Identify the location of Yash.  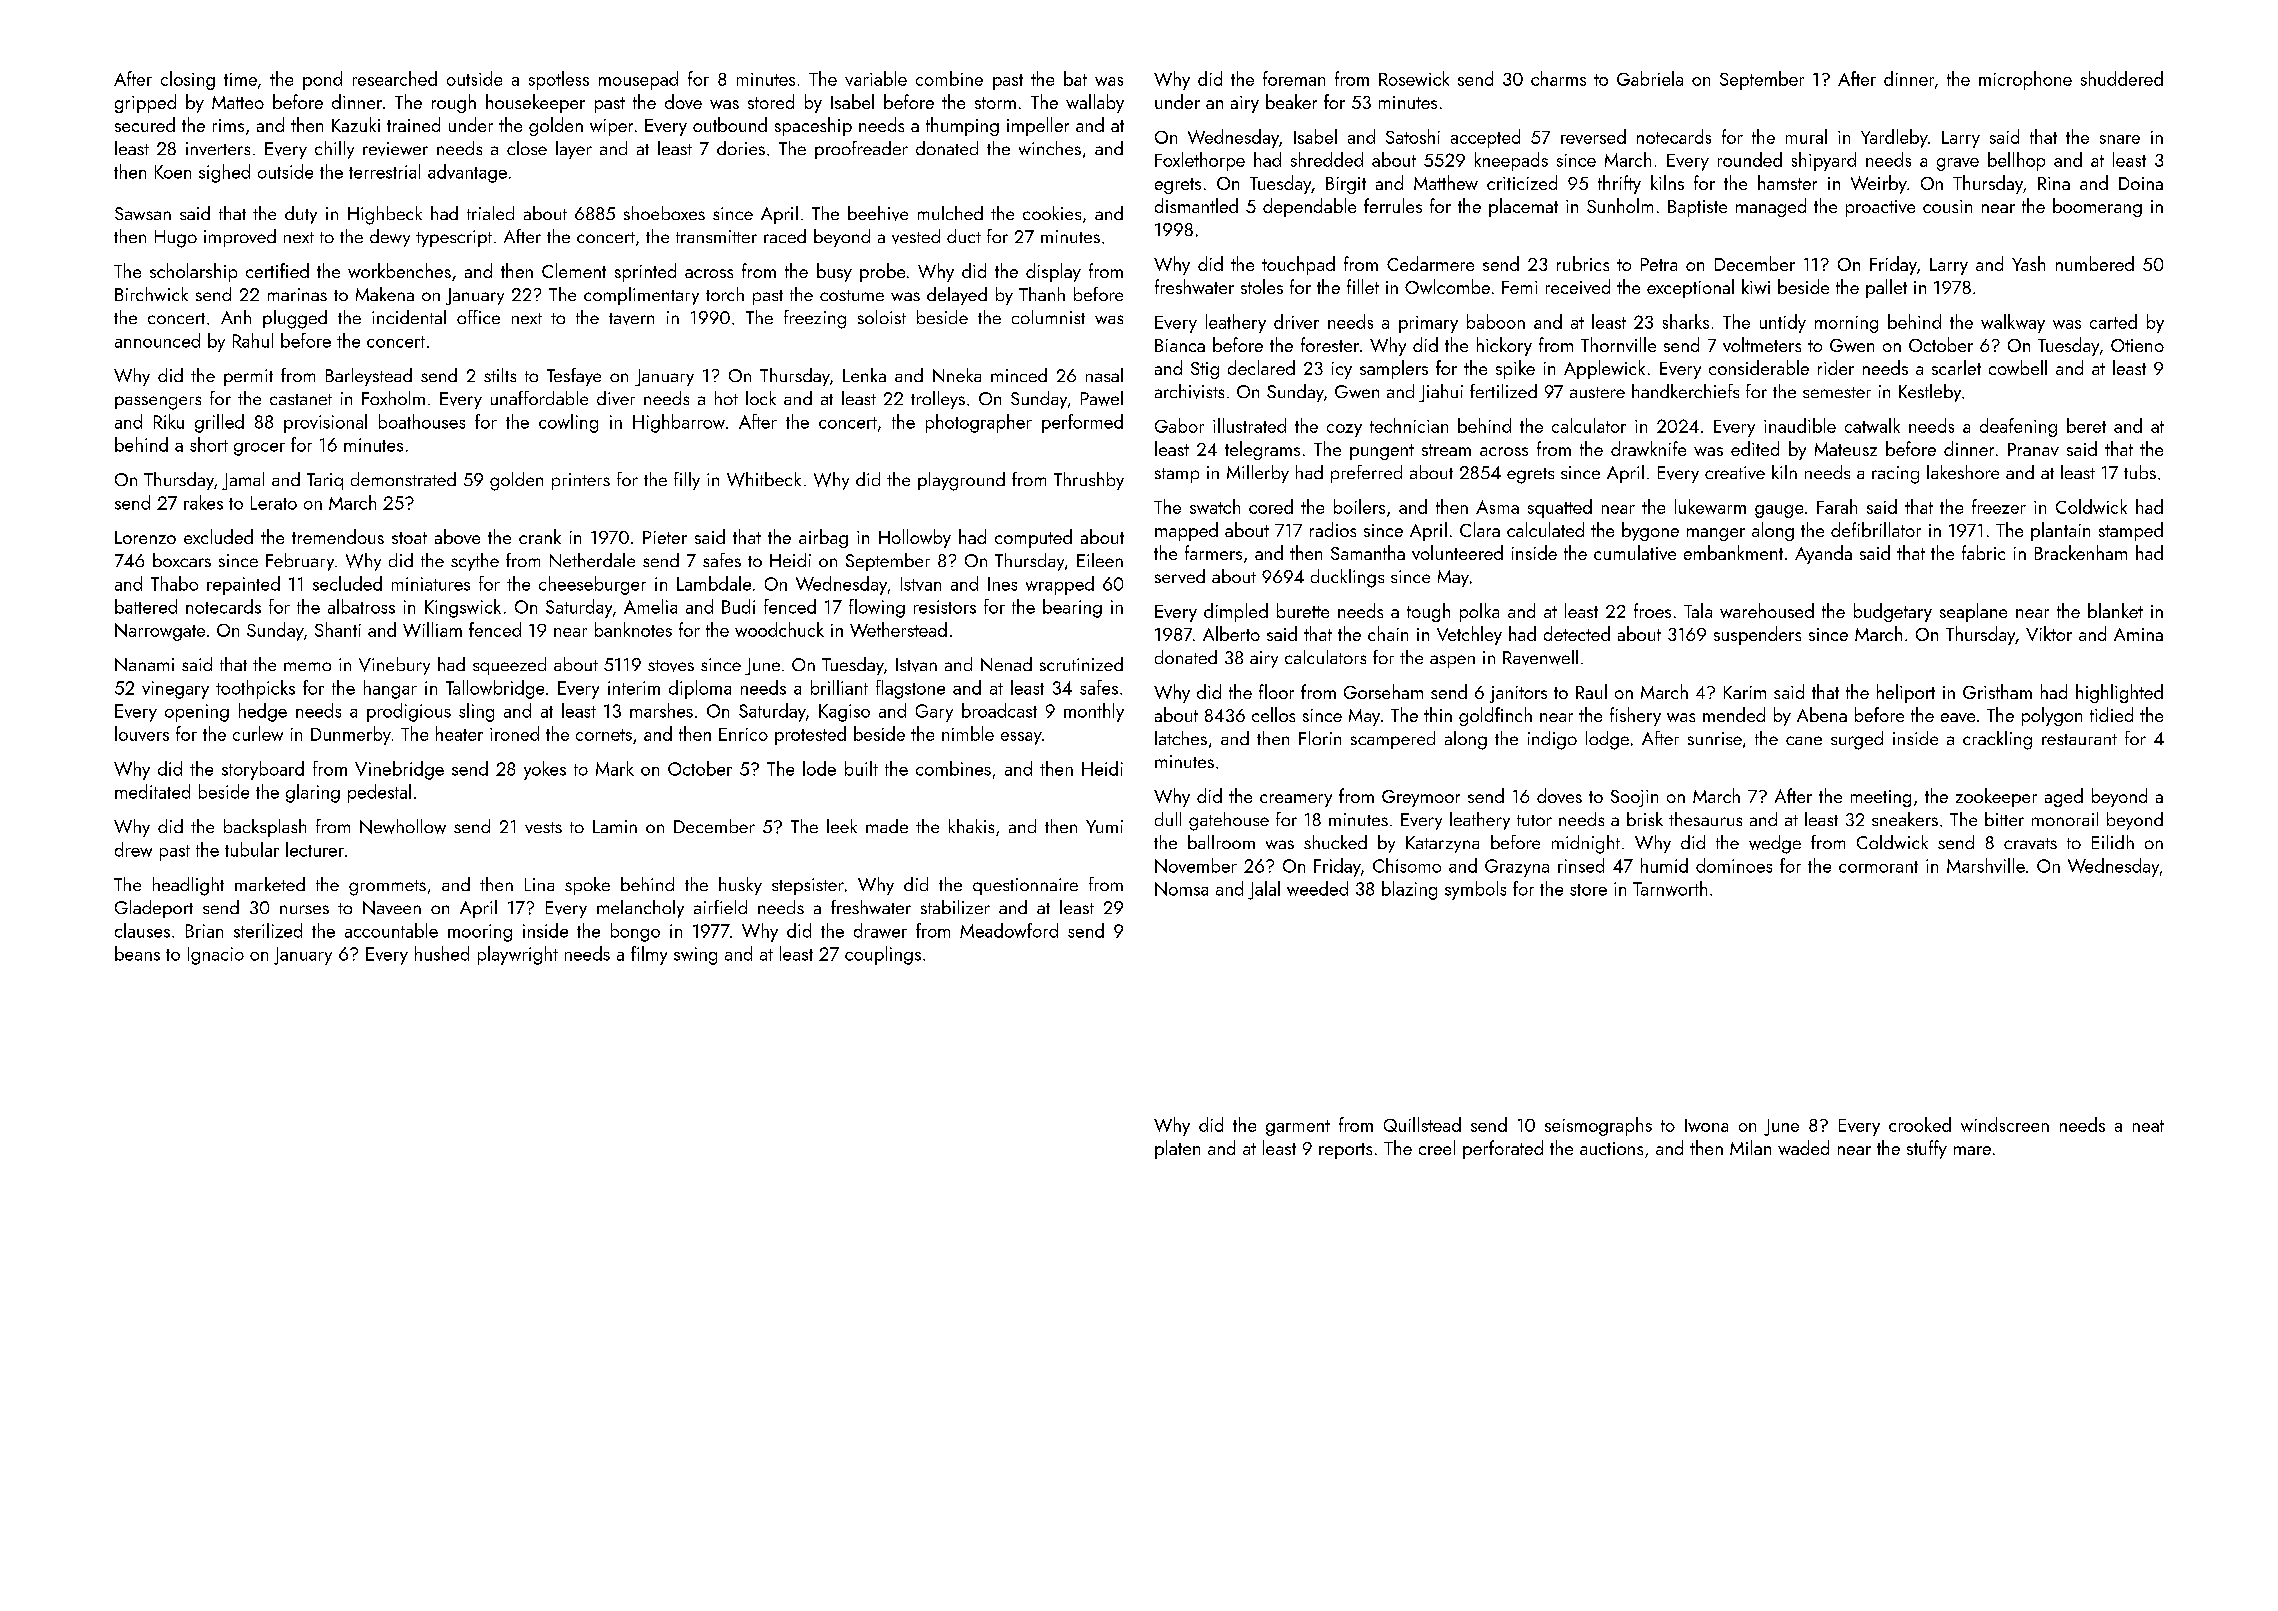
(2028, 263).
